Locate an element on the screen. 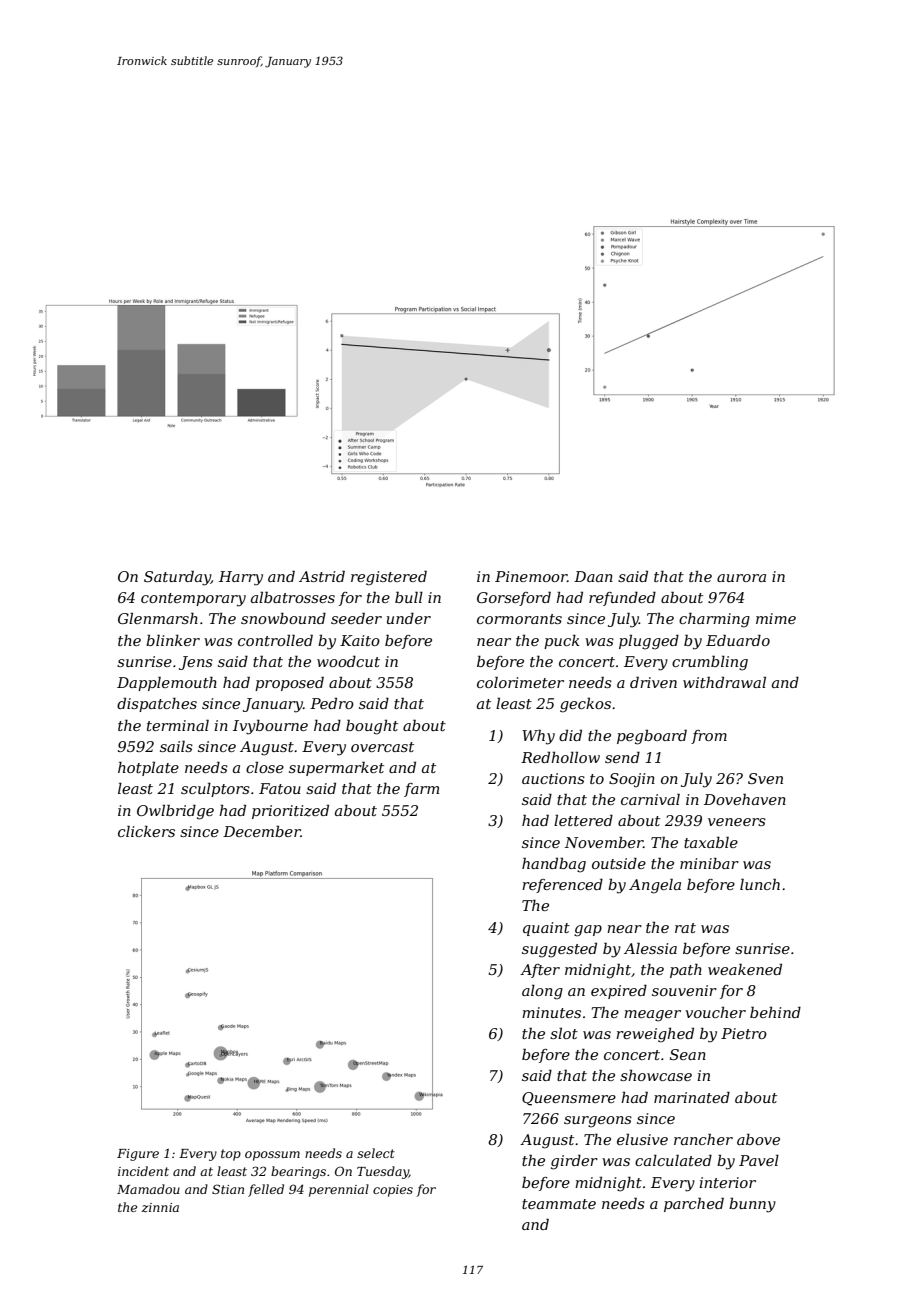  suggested is located at coordinates (559, 950).
